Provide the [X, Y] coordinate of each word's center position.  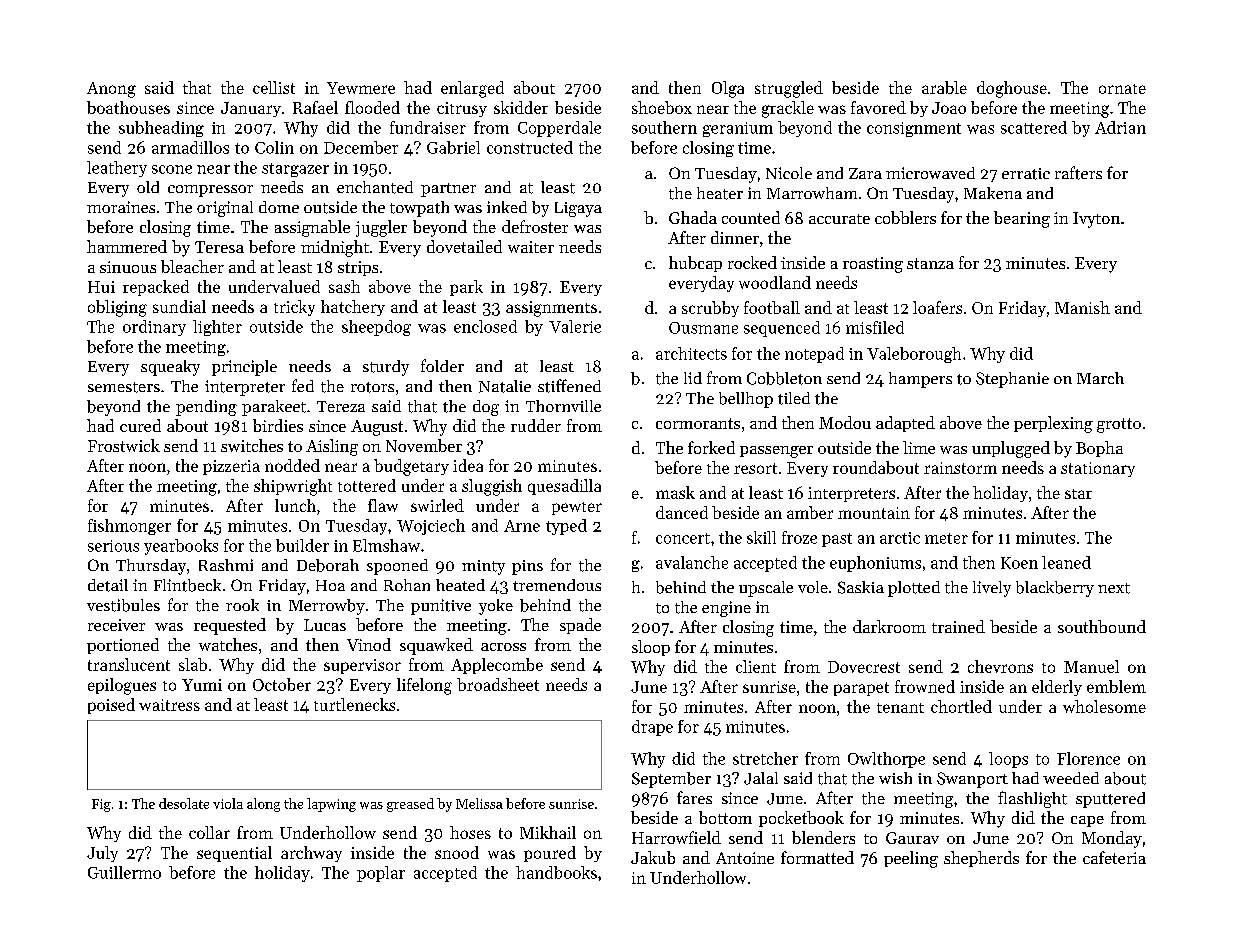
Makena [993, 193]
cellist [274, 87]
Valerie [575, 326]
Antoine [745, 858]
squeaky [170, 368]
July [102, 854]
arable [944, 87]
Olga [728, 89]
